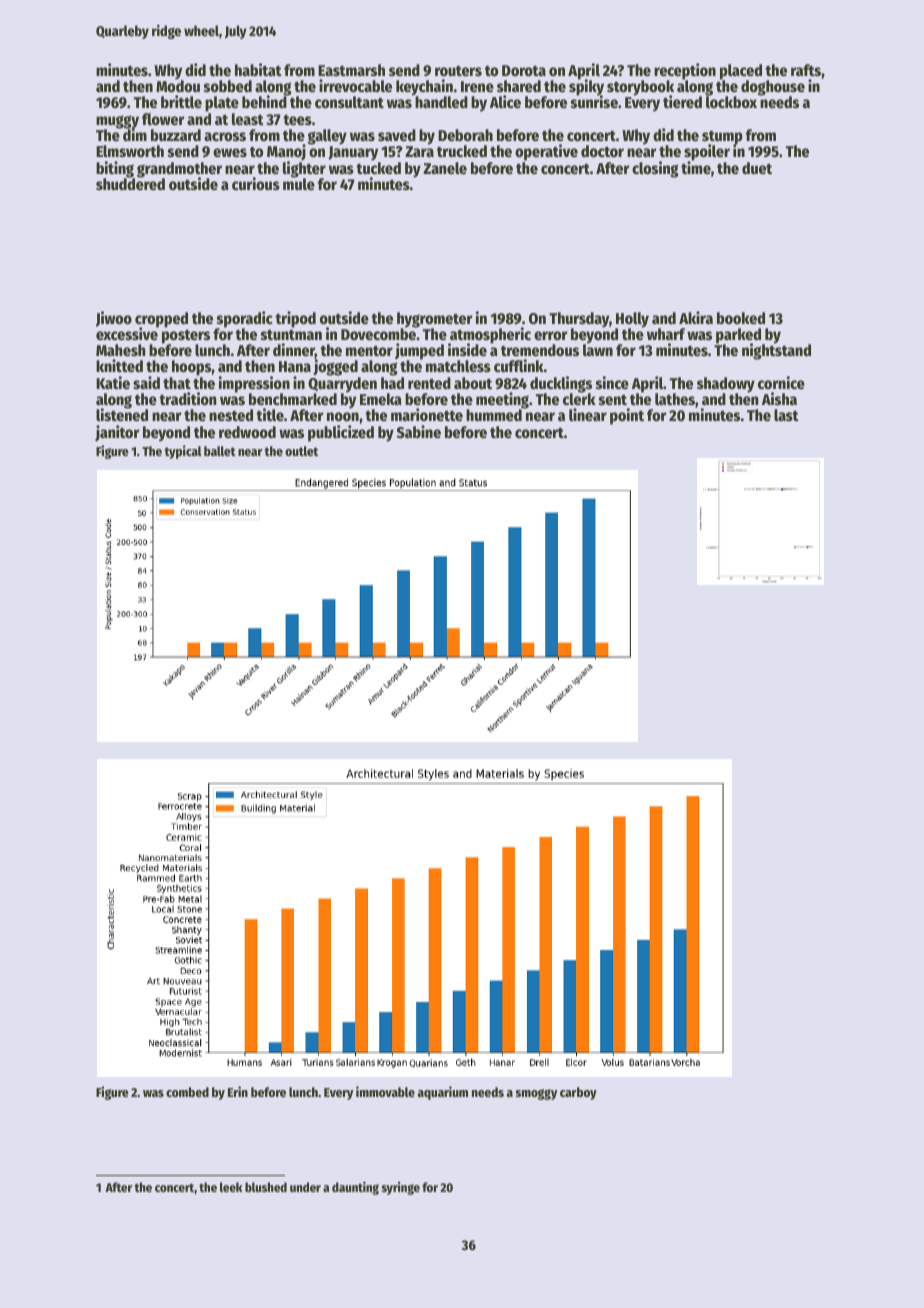 Image resolution: width=924 pixels, height=1308 pixels. Describe the element at coordinates (696, 317) in the screenshot. I see `Akira` at that location.
